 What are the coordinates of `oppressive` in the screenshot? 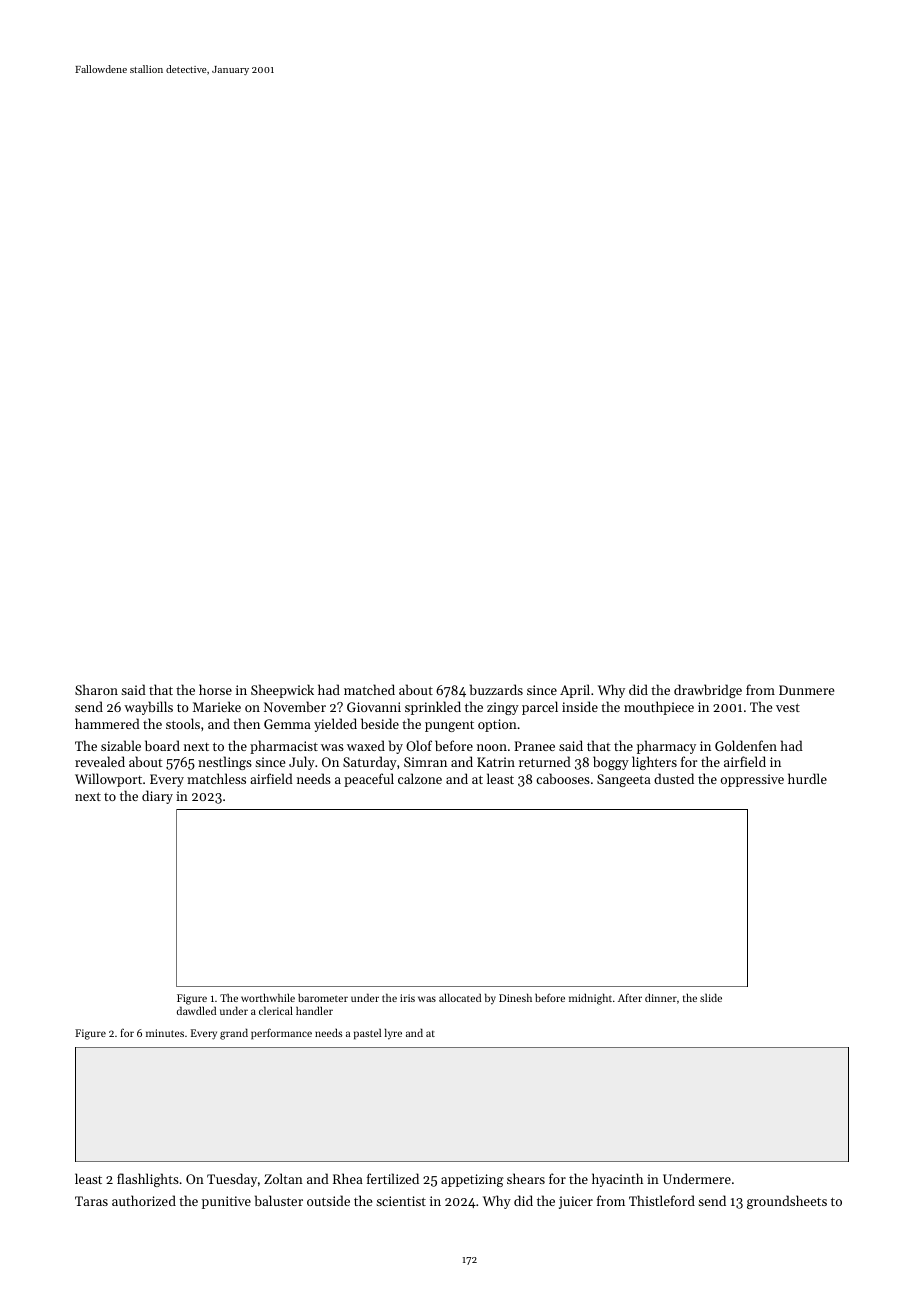 It's located at (752, 780).
